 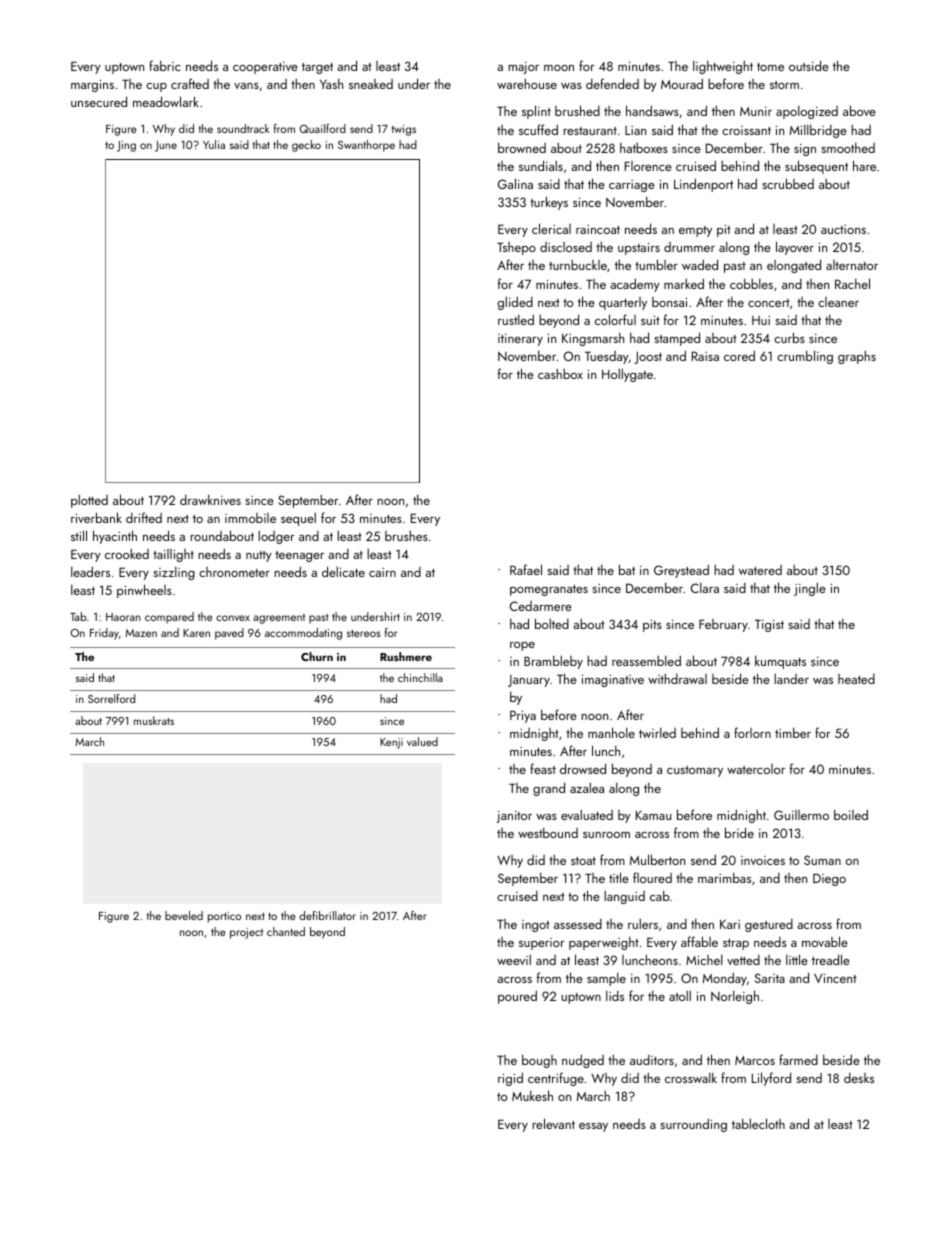 What do you see at coordinates (559, 68) in the screenshot?
I see `moon` at bounding box center [559, 68].
